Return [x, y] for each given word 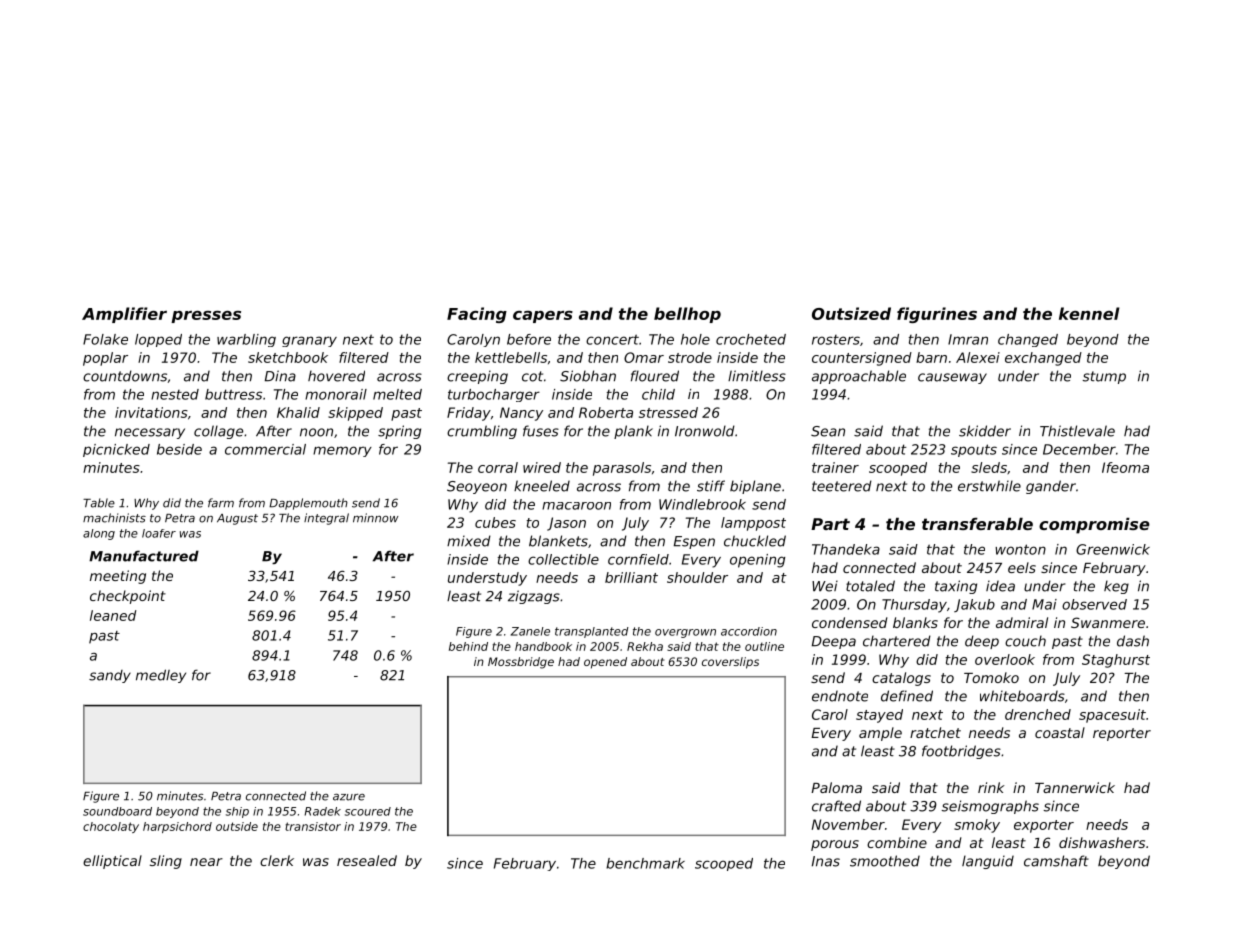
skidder [985, 431]
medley [161, 676]
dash [1133, 641]
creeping [477, 377]
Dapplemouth [308, 504]
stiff [711, 486]
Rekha [645, 646]
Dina [280, 376]
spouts [974, 450]
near [206, 862]
